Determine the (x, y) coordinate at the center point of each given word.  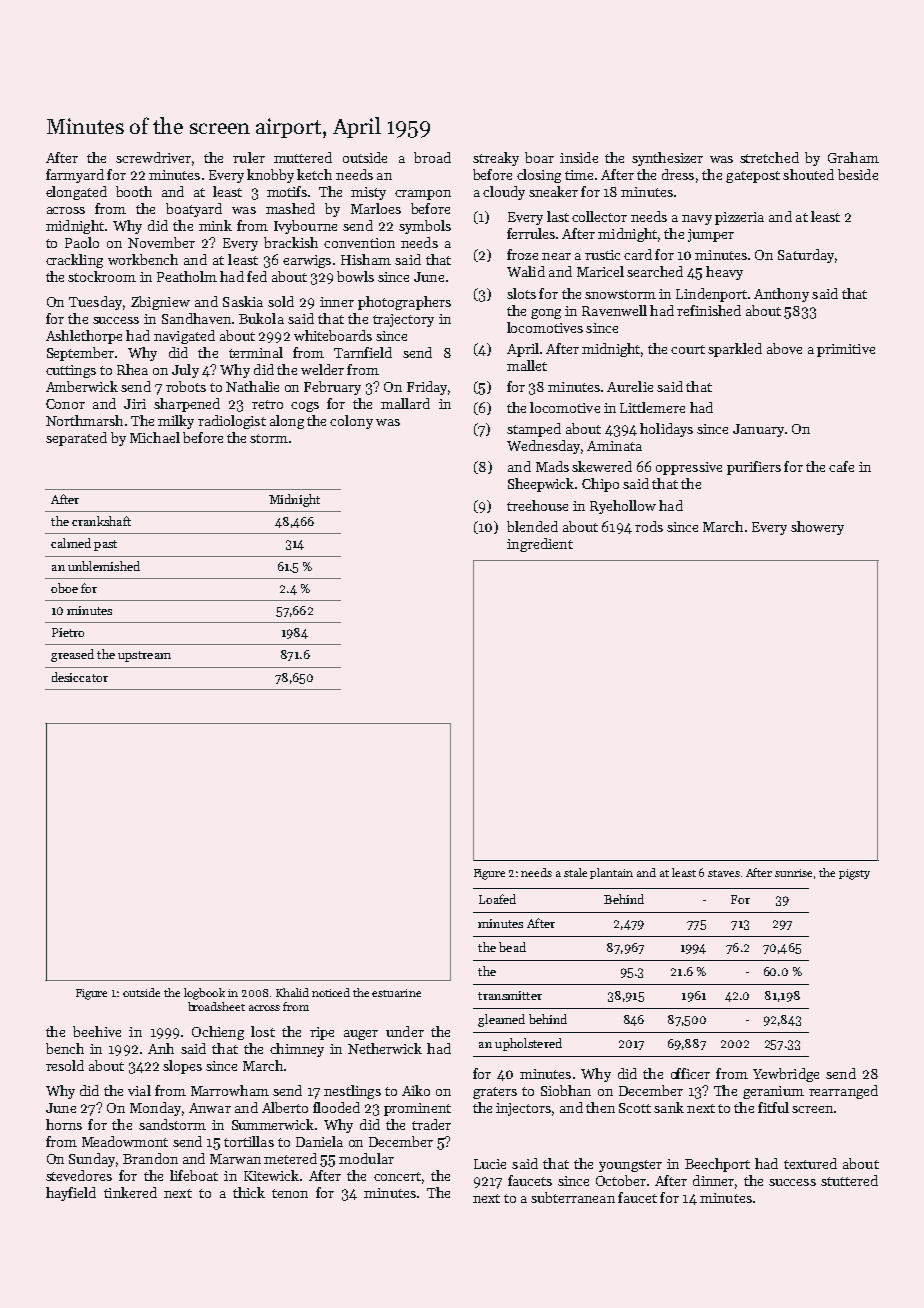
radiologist (232, 422)
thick (249, 1192)
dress (678, 174)
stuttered (849, 1180)
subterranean (573, 1197)
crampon (423, 195)
